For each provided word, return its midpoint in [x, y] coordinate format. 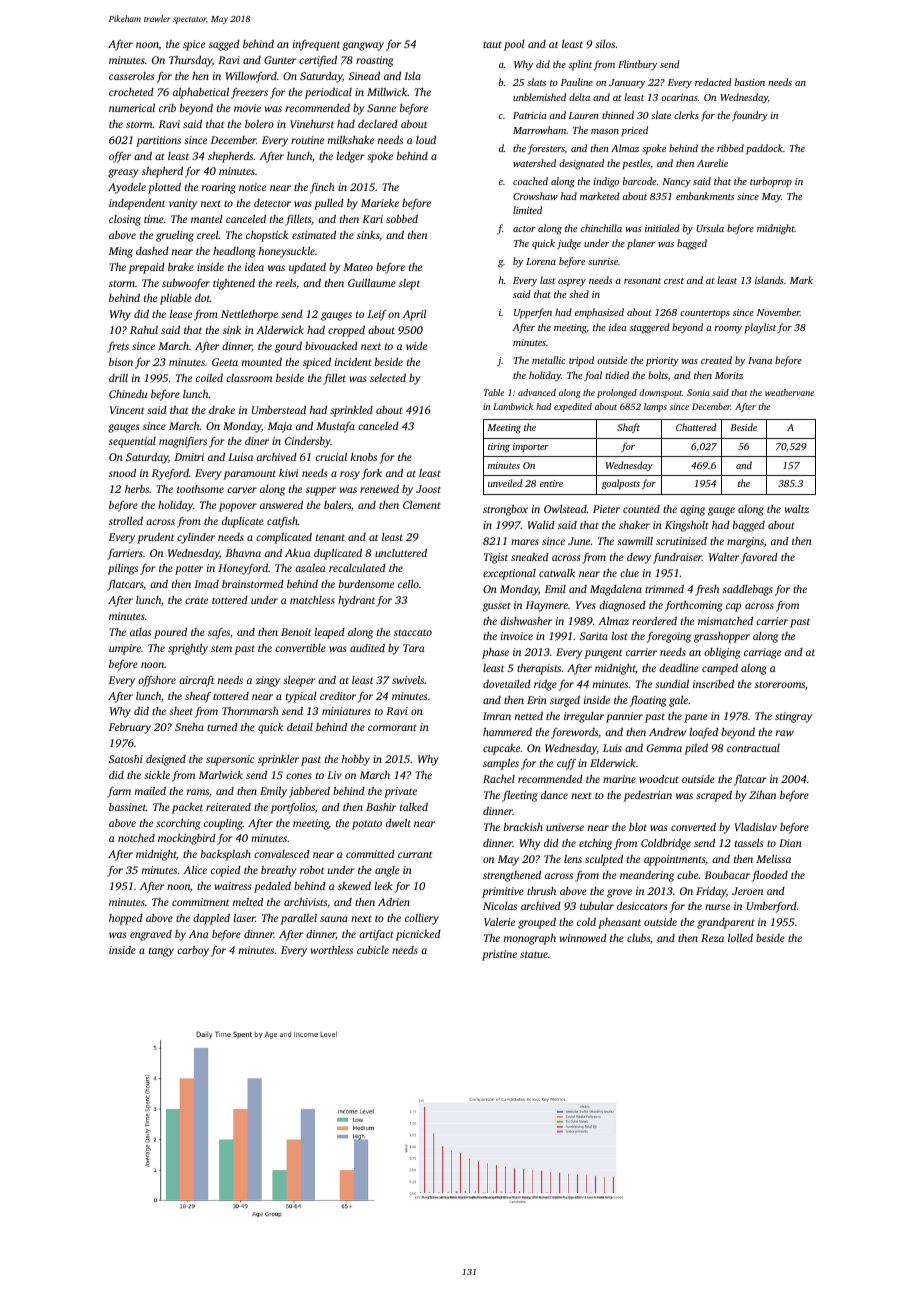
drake [222, 410]
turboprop [771, 182]
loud [426, 140]
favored [759, 558]
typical [301, 697]
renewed [379, 488]
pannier [624, 717]
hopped [126, 919]
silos [605, 44]
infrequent [316, 45]
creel [208, 235]
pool [514, 45]
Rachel [499, 779]
